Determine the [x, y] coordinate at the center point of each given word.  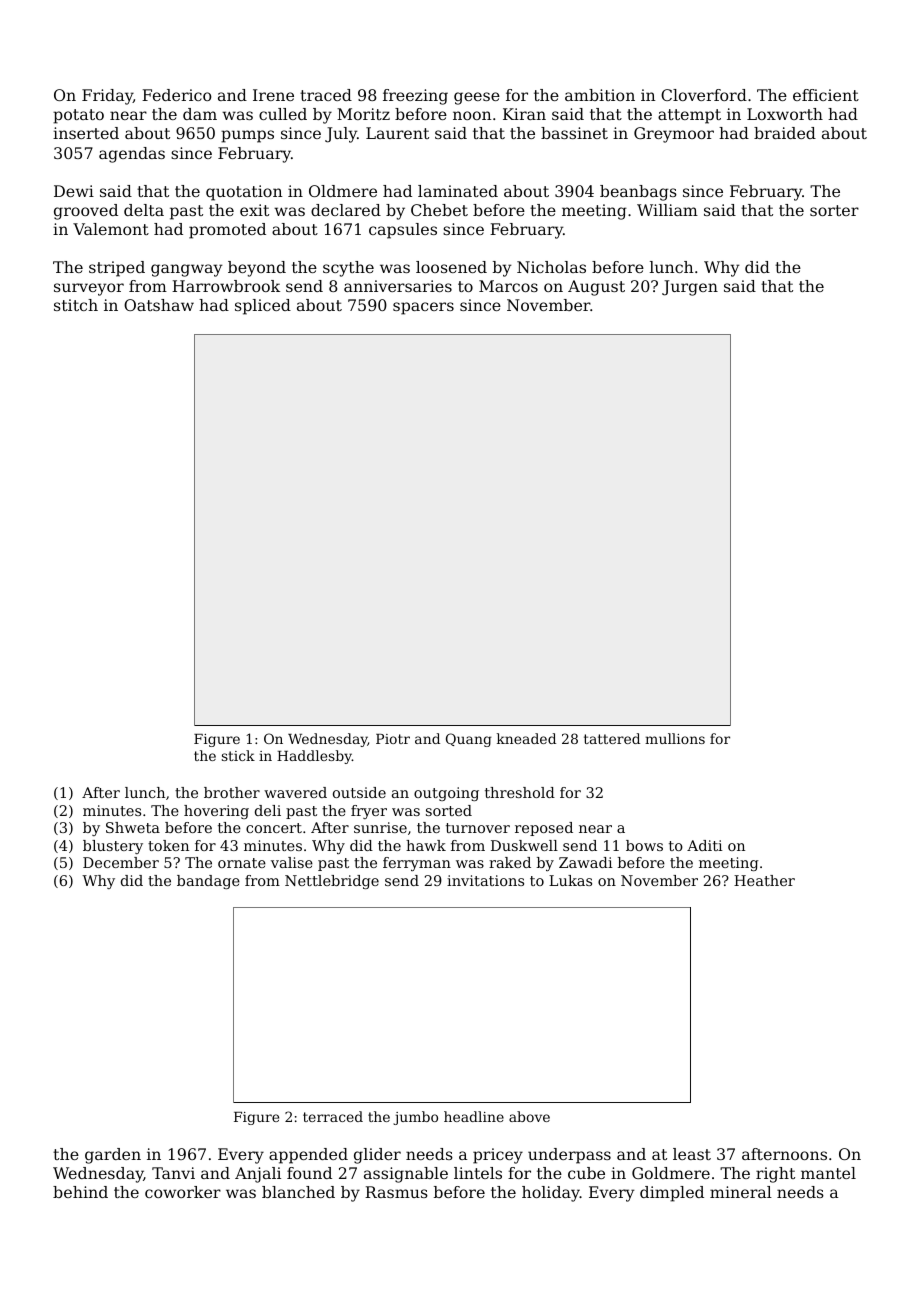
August [596, 288]
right [775, 1175]
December [121, 862]
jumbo [415, 1118]
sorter [834, 210]
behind [80, 1192]
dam [200, 114]
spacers [423, 308]
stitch [76, 305]
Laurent [397, 133]
